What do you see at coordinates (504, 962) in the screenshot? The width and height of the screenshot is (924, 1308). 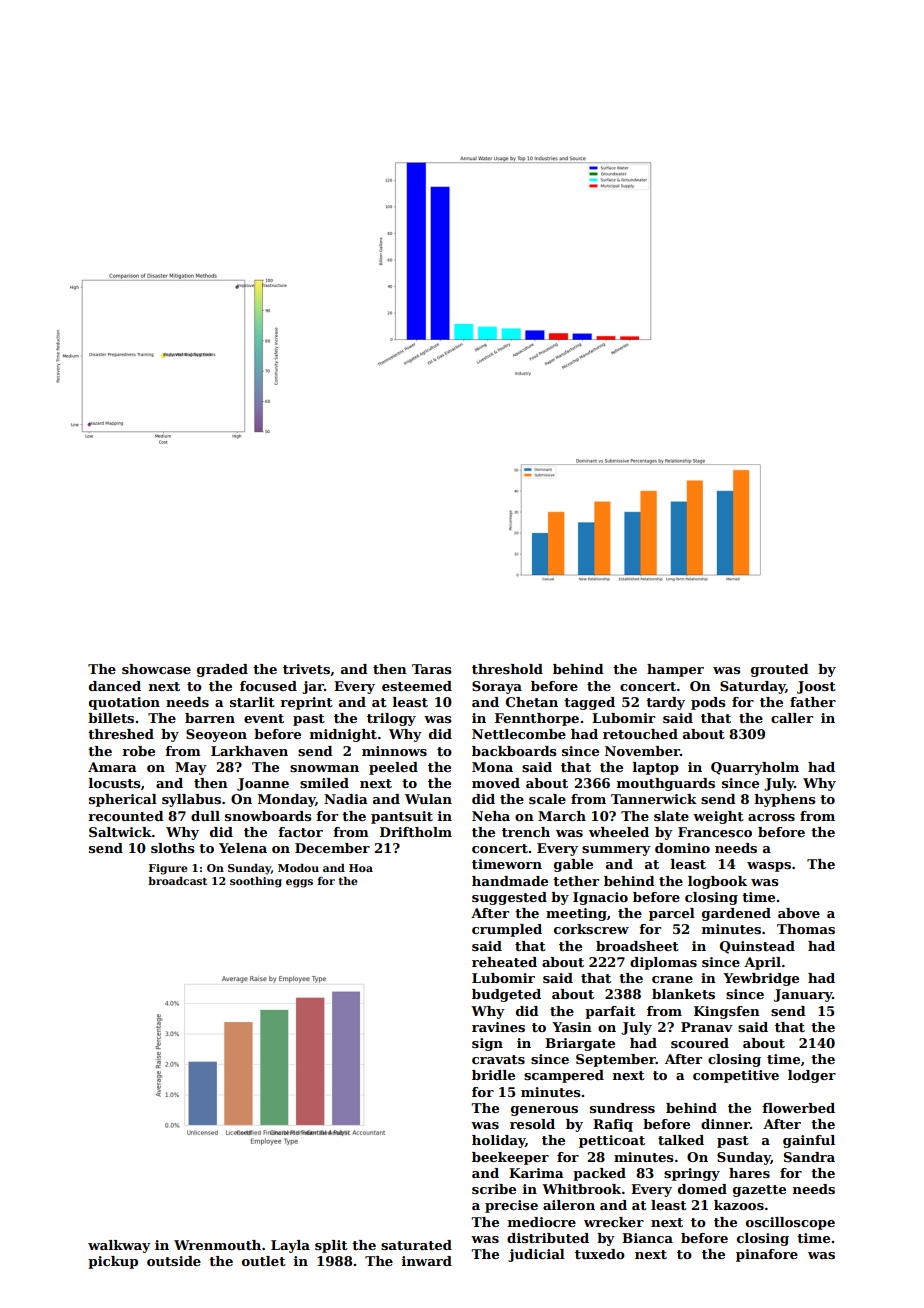 I see `reheated` at bounding box center [504, 962].
